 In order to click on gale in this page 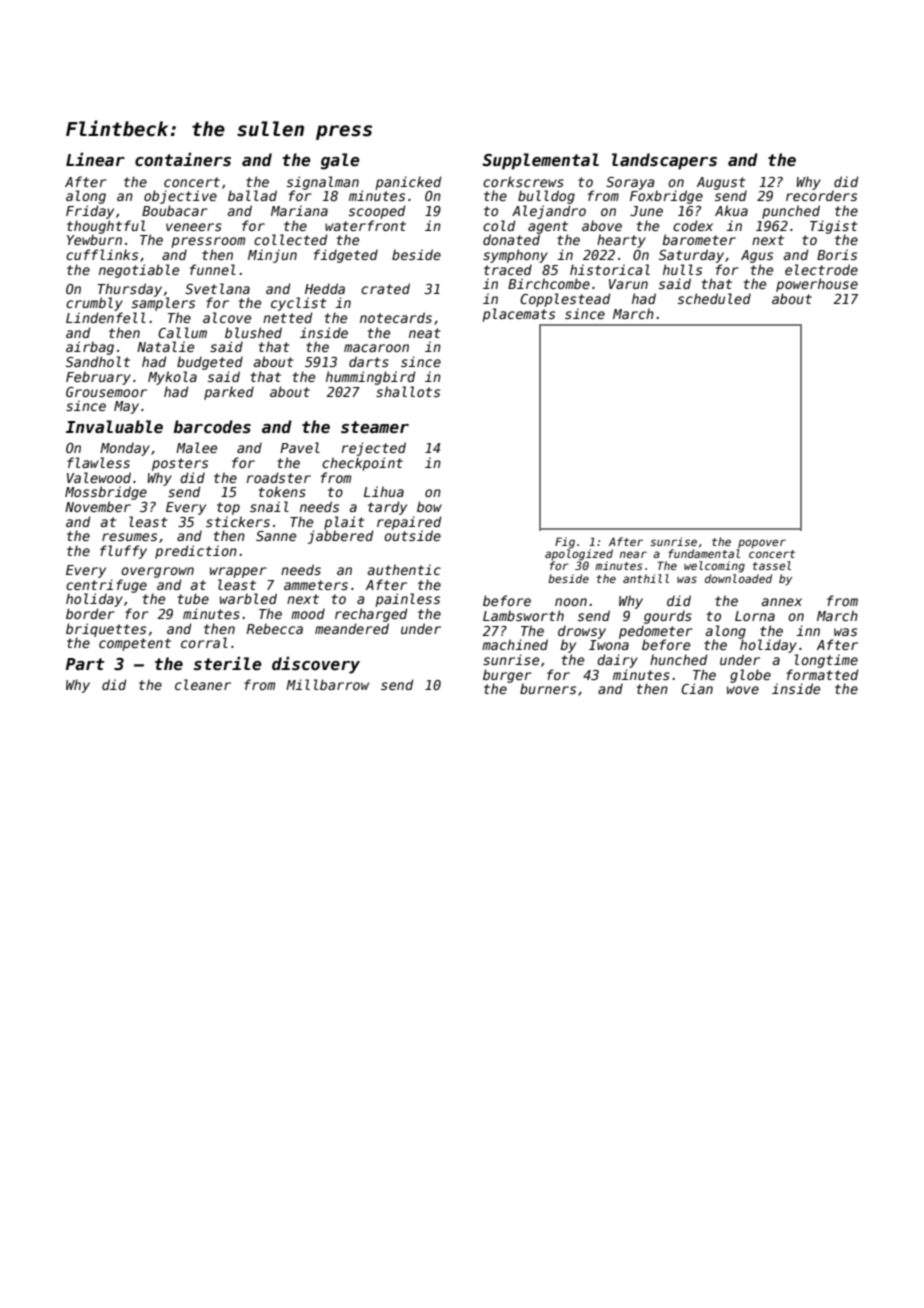, I will do `click(340, 161)`.
